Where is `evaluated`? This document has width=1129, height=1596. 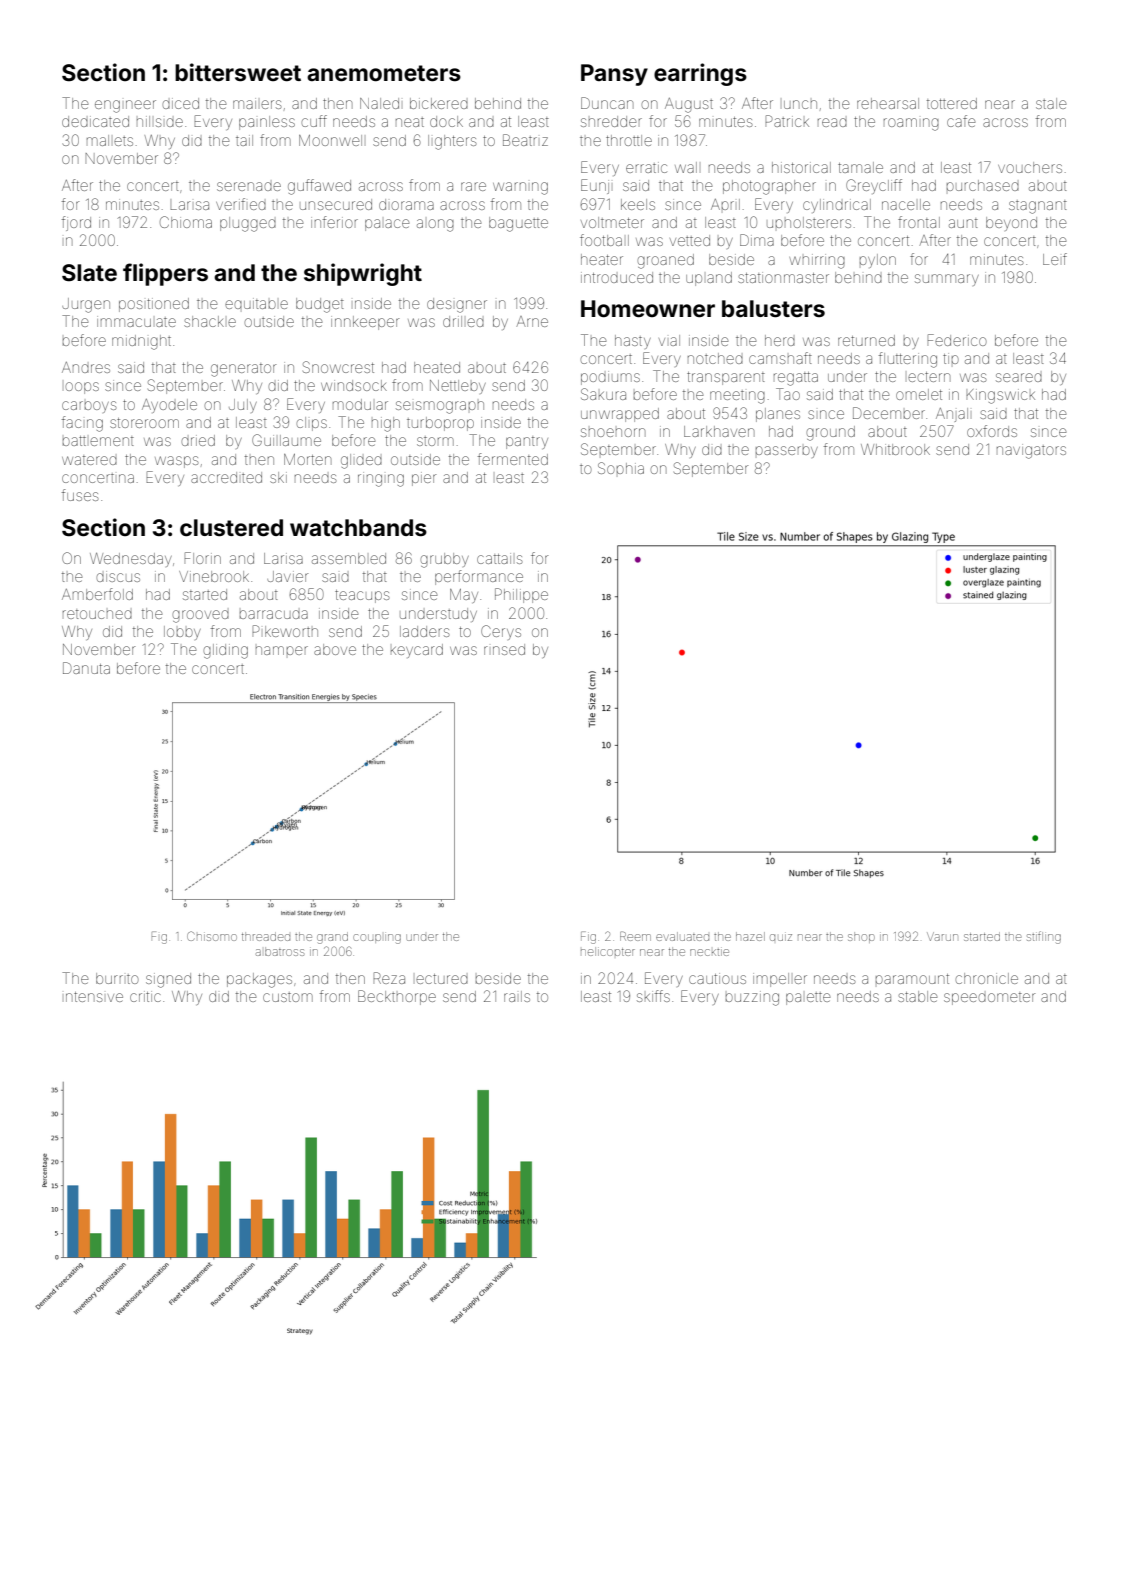
evaluated is located at coordinates (682, 936).
